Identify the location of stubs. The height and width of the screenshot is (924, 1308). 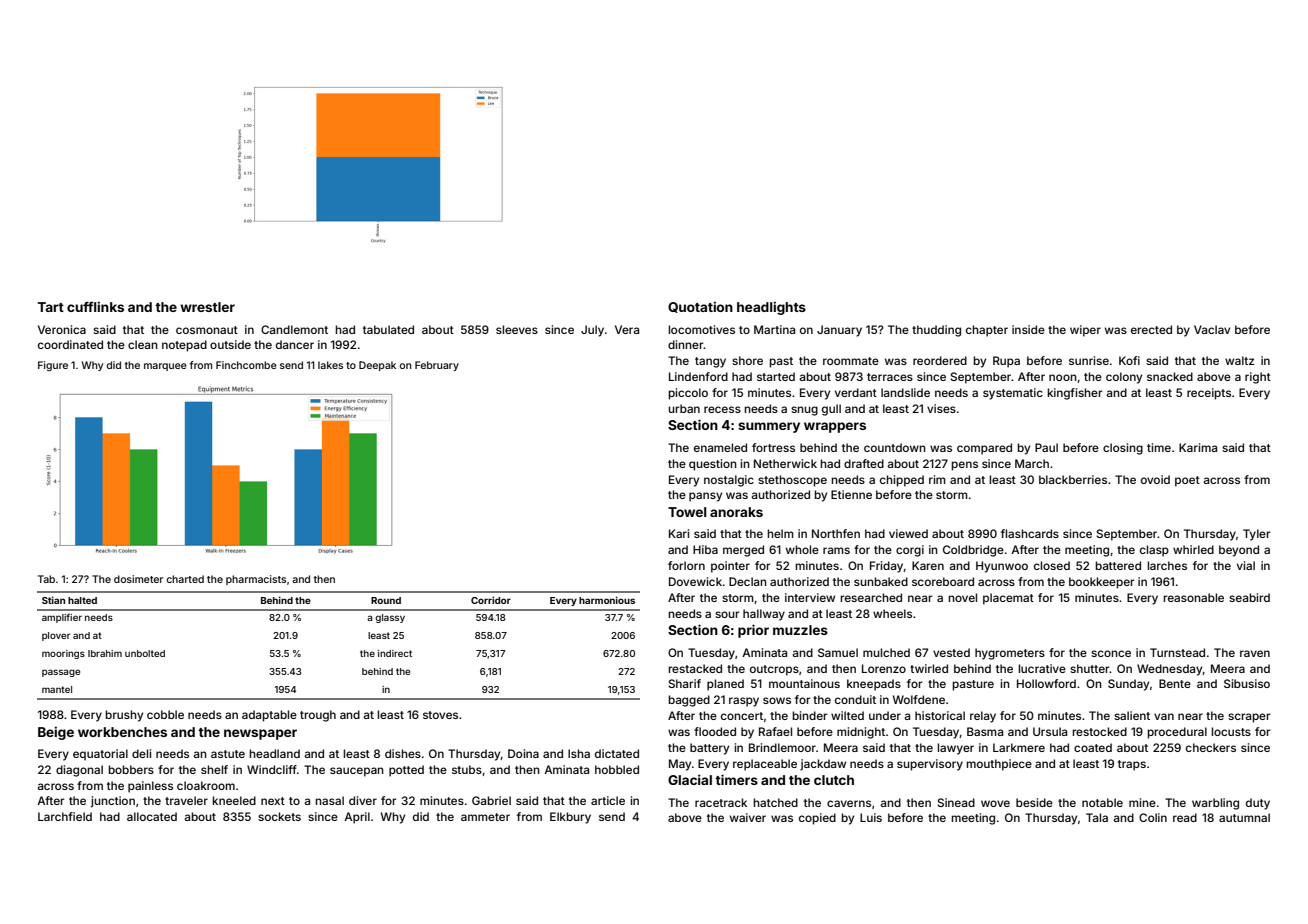
(467, 769).
